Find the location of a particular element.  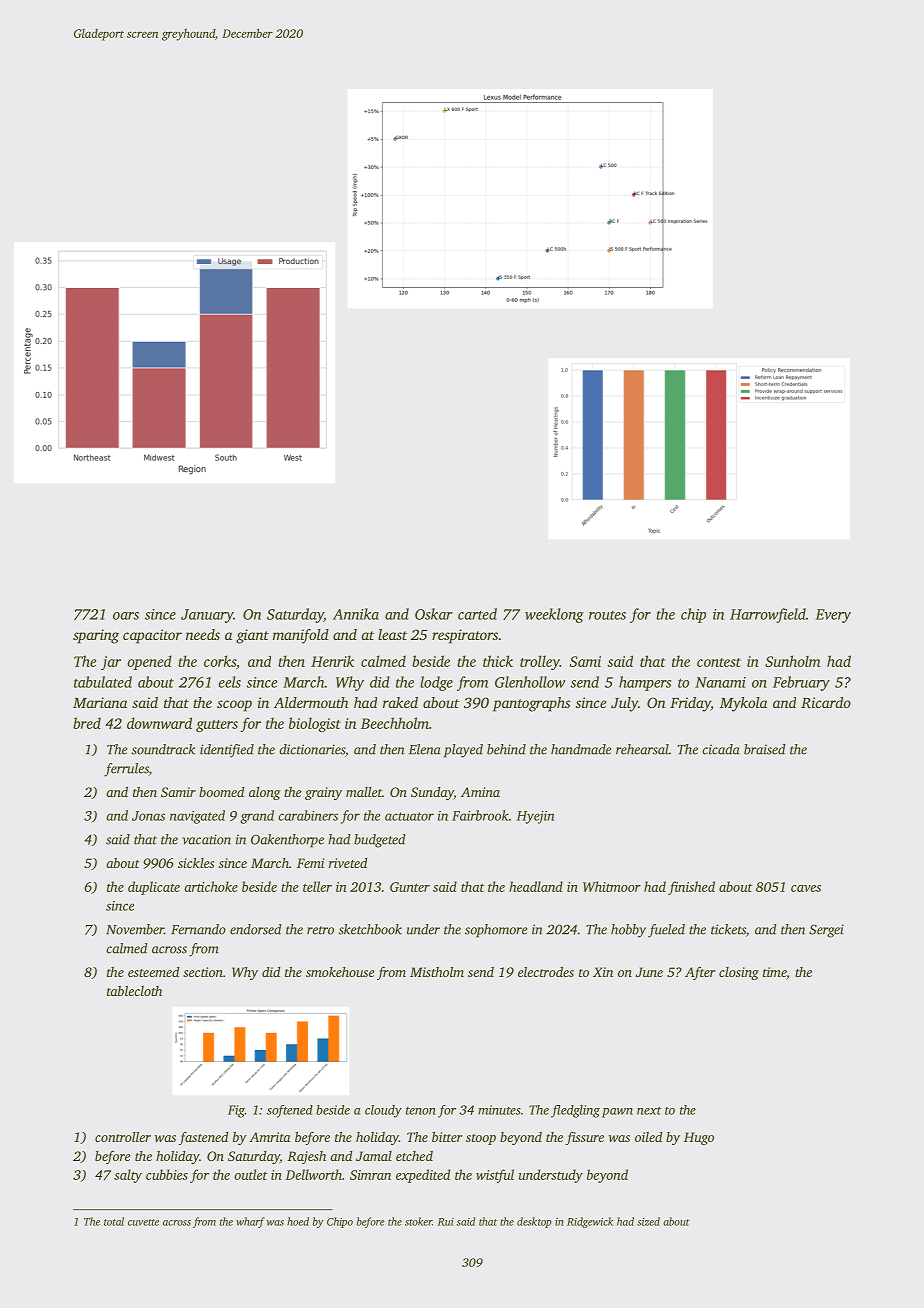

hoed is located at coordinates (298, 1221).
